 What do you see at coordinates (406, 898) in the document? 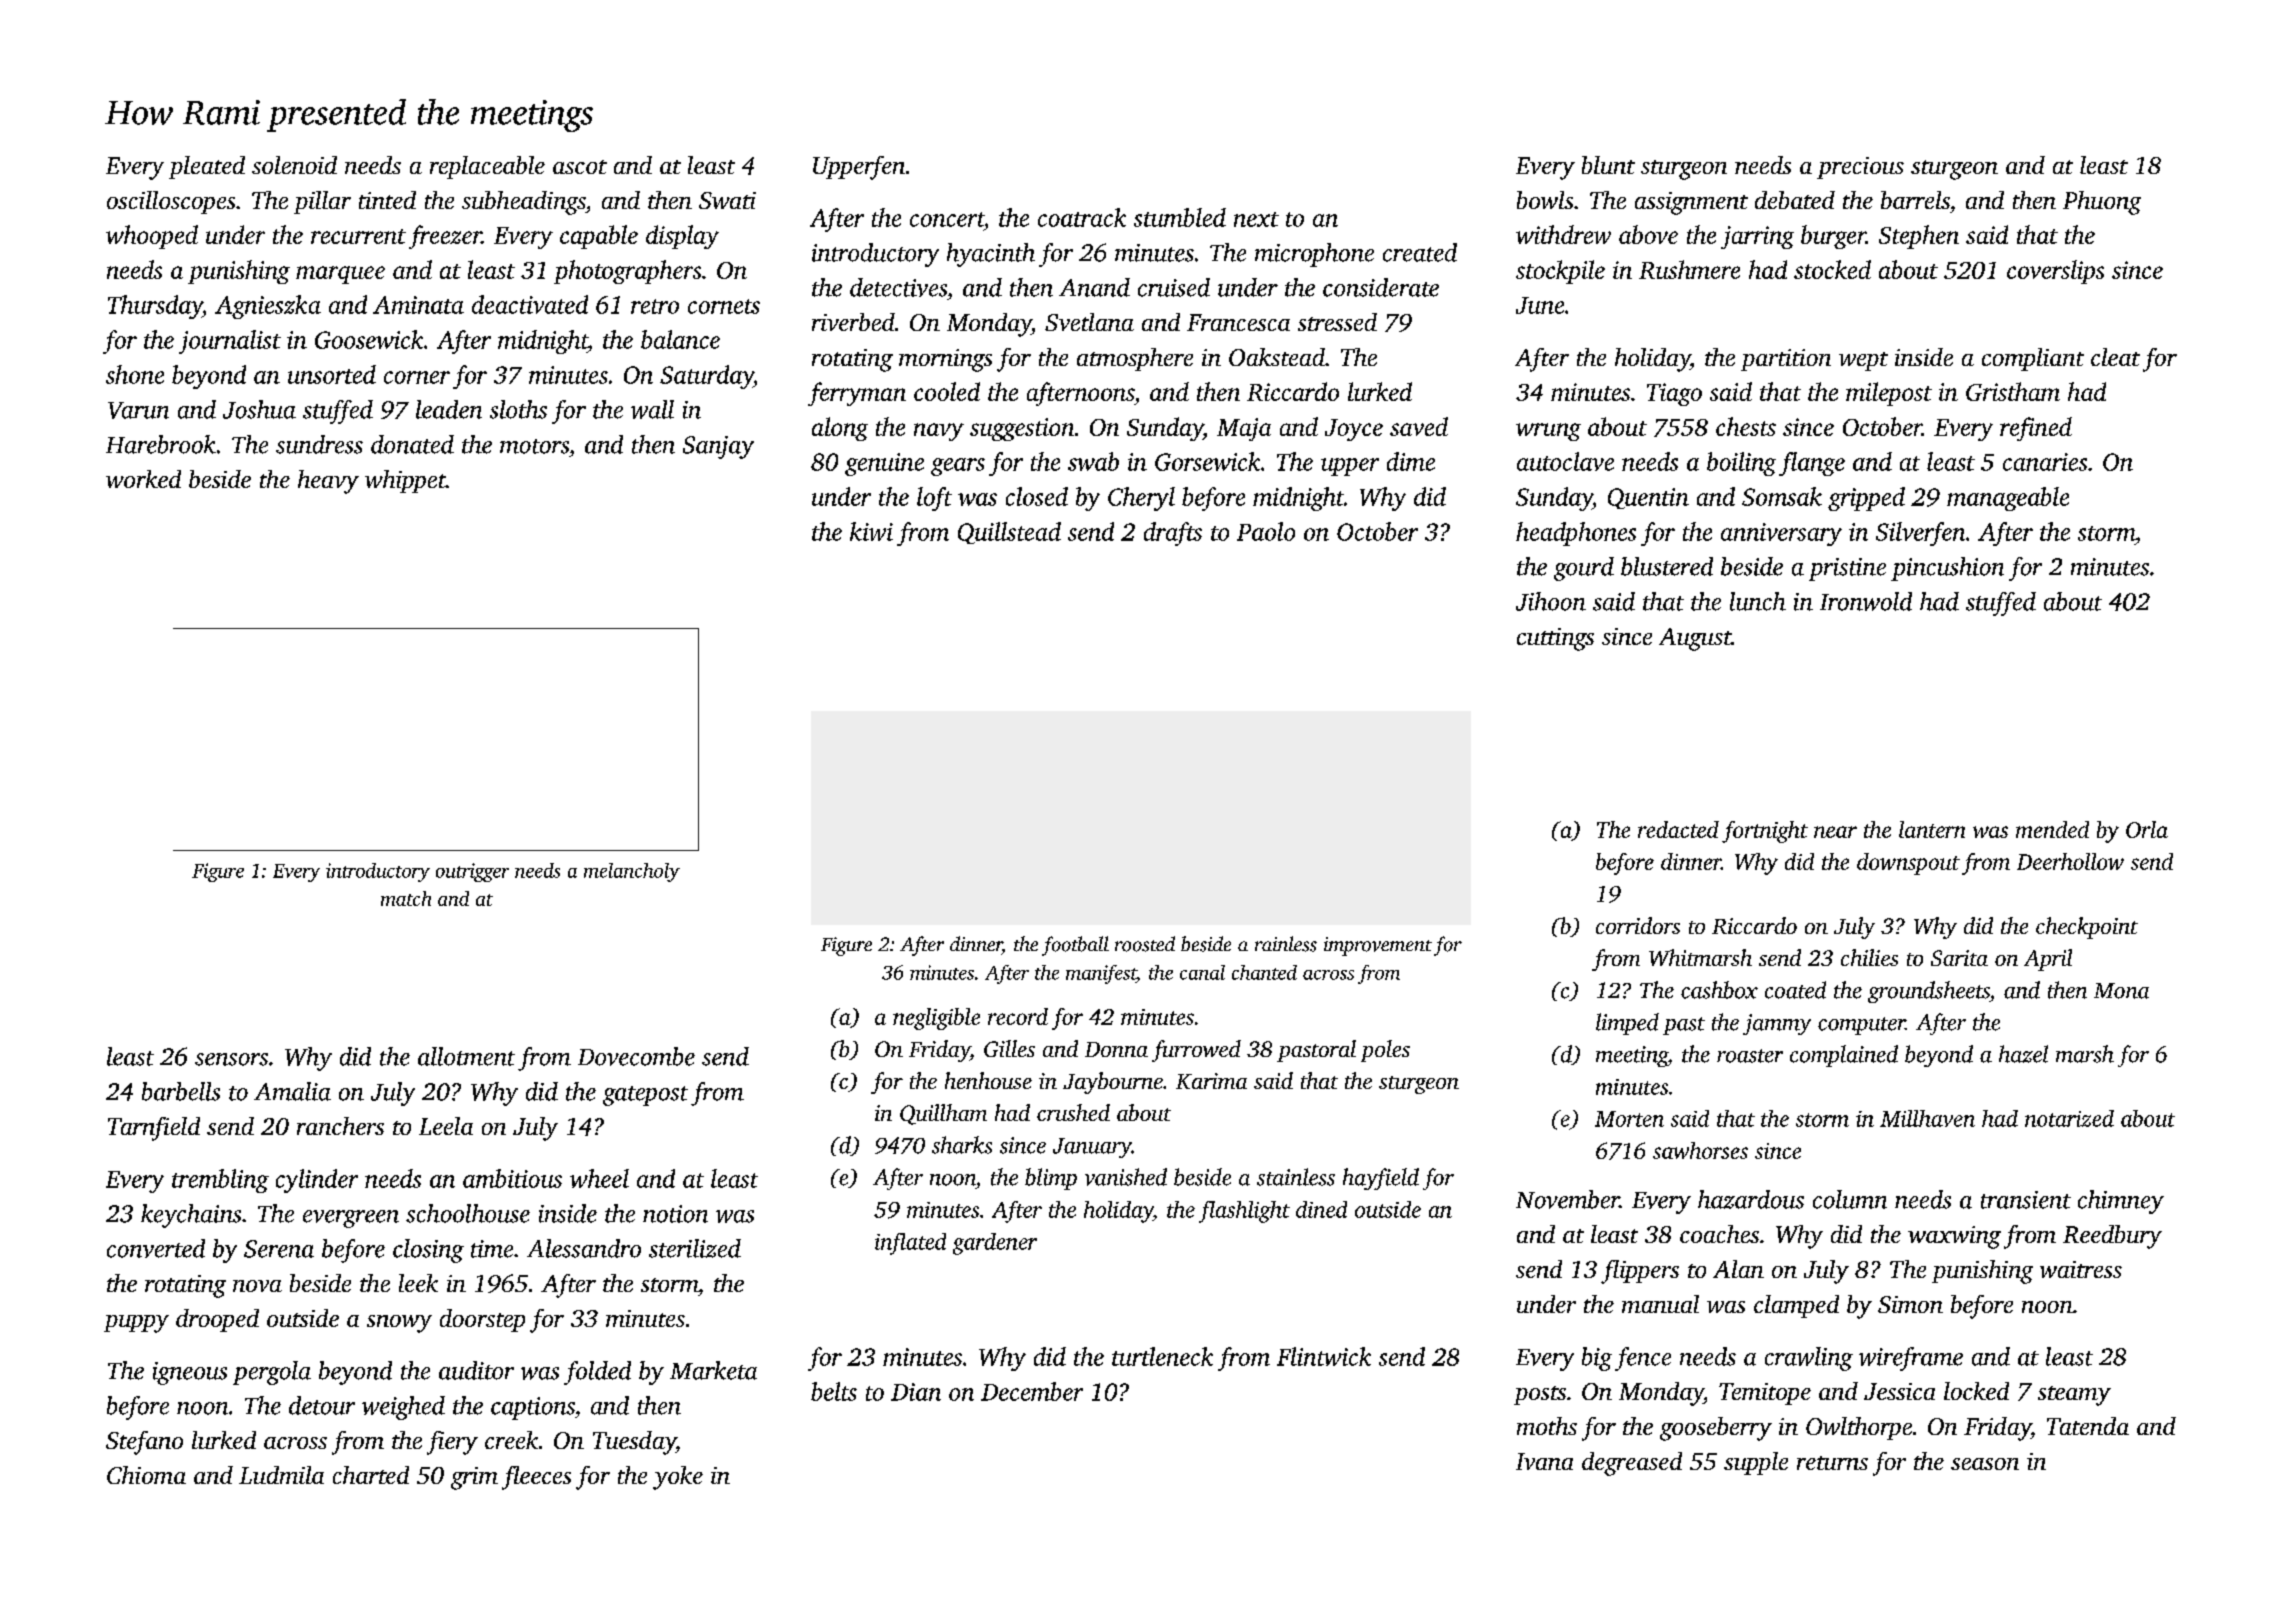
I see `match` at bounding box center [406, 898].
